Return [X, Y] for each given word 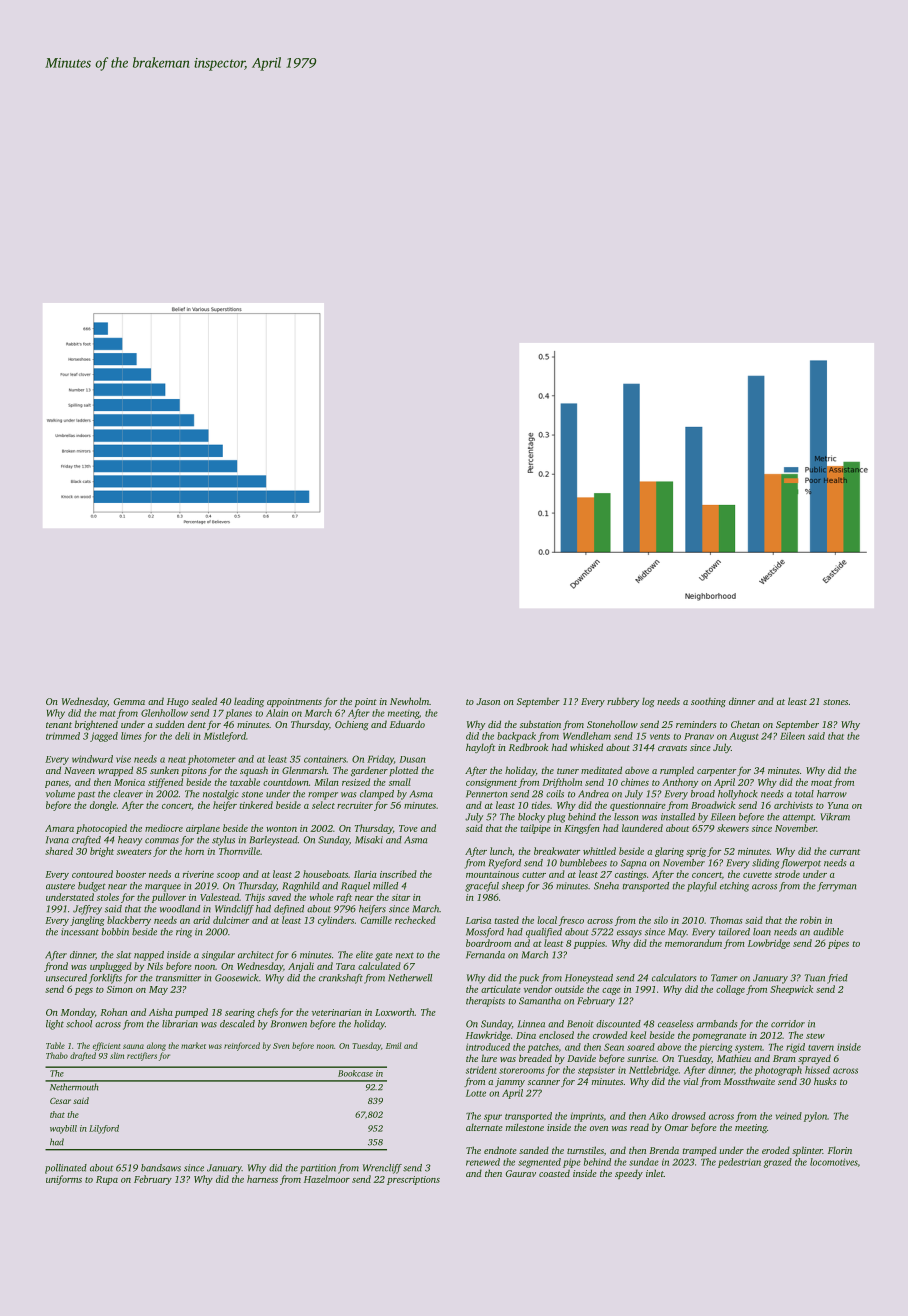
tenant [59, 725]
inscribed [398, 874]
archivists [793, 805]
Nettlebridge [654, 1071]
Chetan [745, 724]
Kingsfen [582, 829]
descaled [237, 1024]
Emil [393, 1045]
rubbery [623, 702]
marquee [163, 888]
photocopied [101, 829]
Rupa [107, 1180]
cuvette [757, 875]
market [193, 1045]
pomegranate [719, 1037]
